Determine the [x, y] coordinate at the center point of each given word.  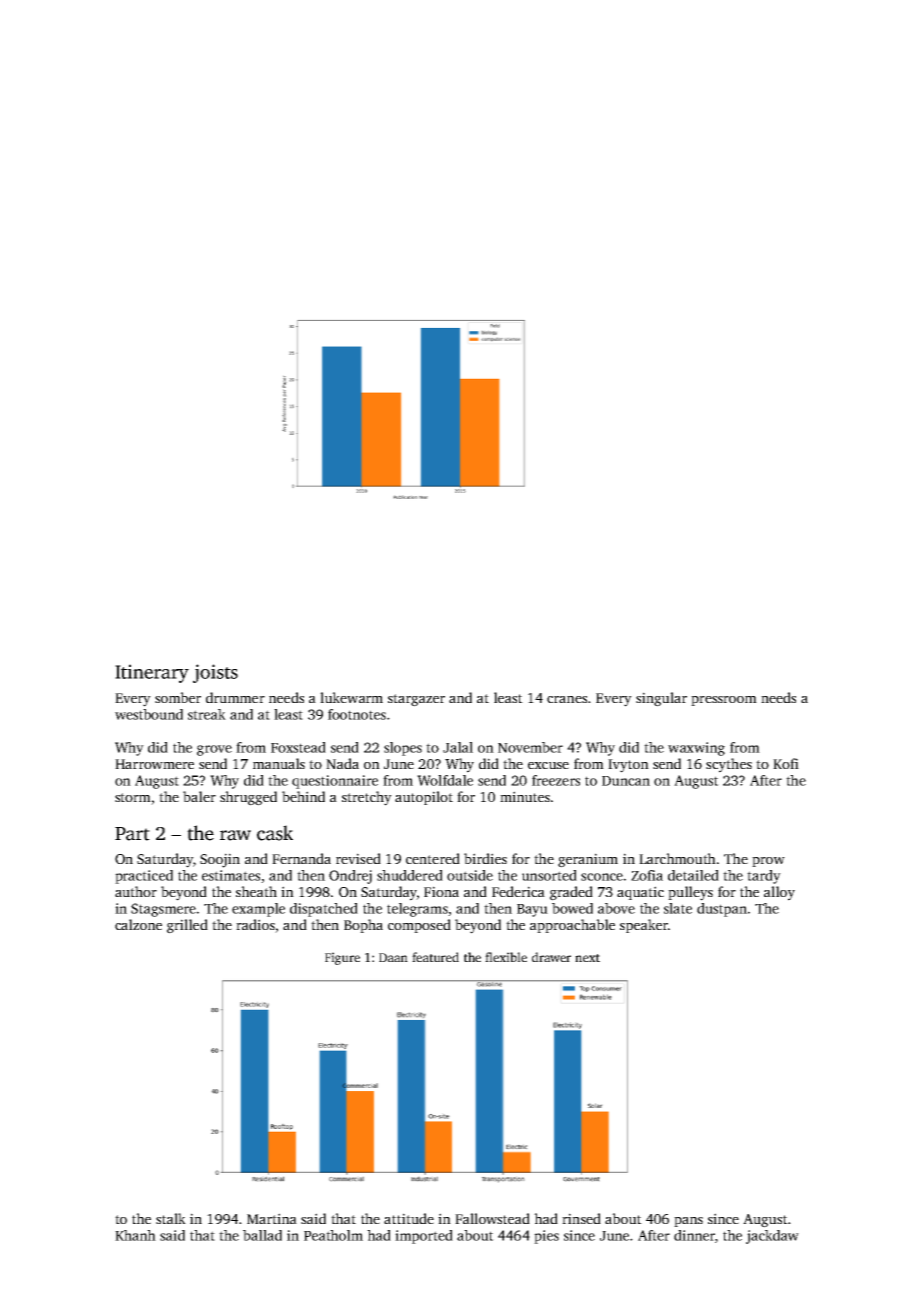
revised [358, 858]
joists [215, 673]
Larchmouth [677, 858]
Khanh [135, 1235]
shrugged [248, 798]
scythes [729, 765]
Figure [342, 958]
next [587, 958]
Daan [393, 957]
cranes [567, 699]
